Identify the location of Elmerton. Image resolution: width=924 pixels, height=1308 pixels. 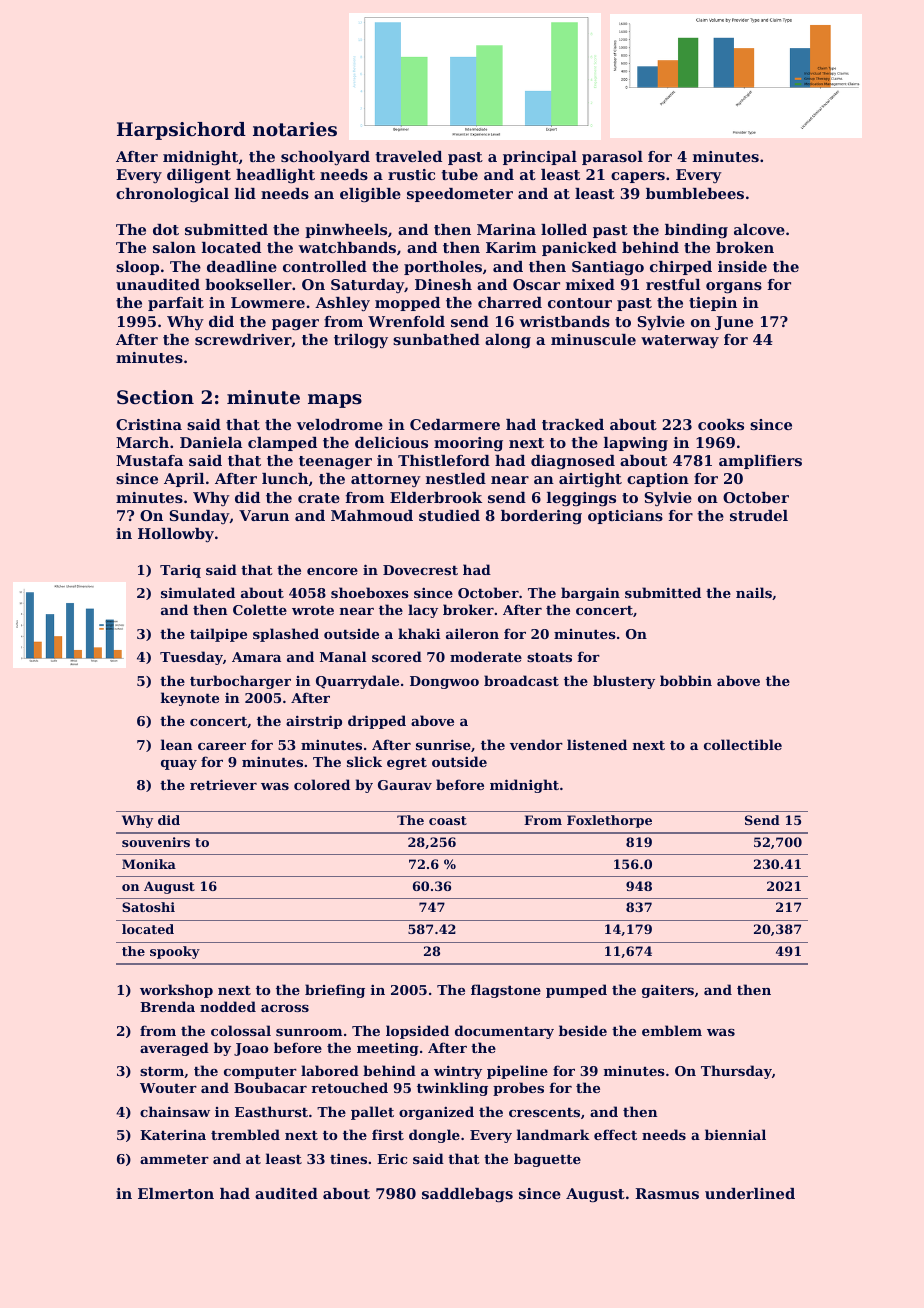
(176, 1193).
